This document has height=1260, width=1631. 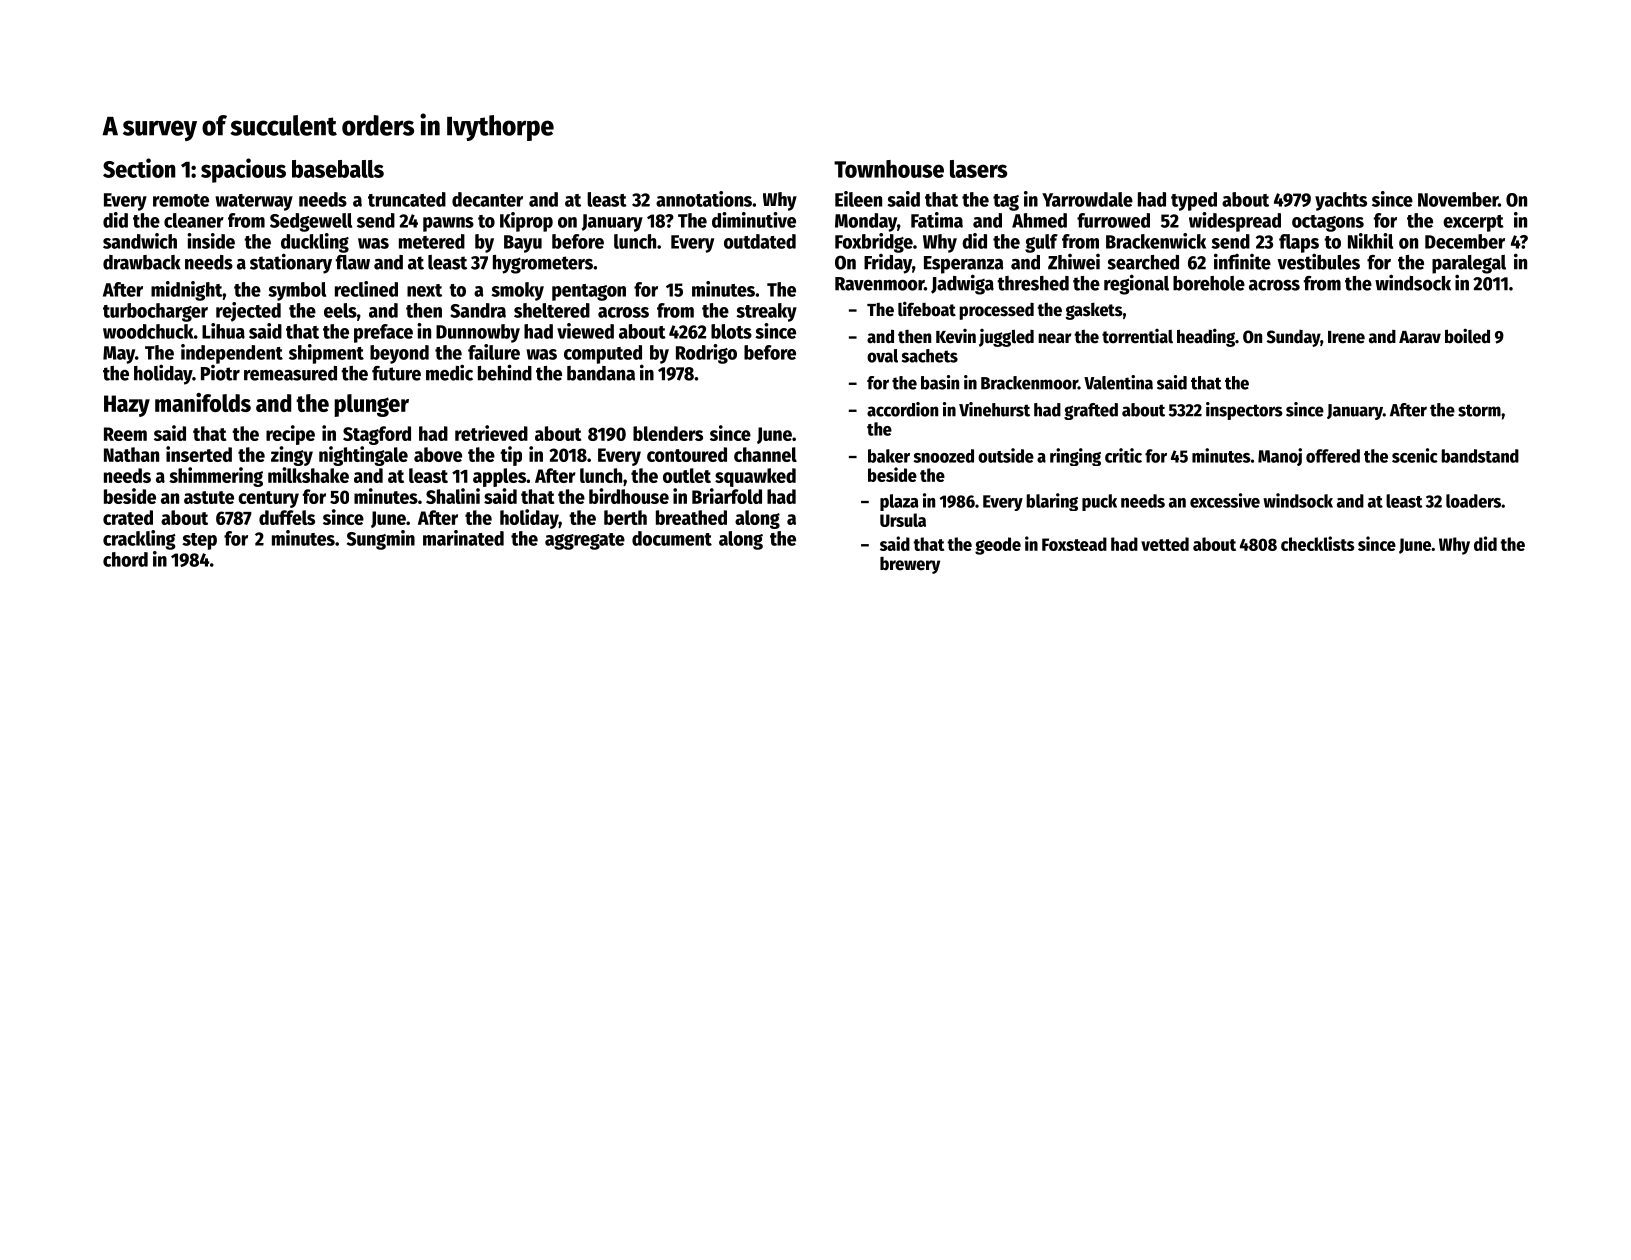 What do you see at coordinates (125, 559) in the document?
I see `chord` at bounding box center [125, 559].
